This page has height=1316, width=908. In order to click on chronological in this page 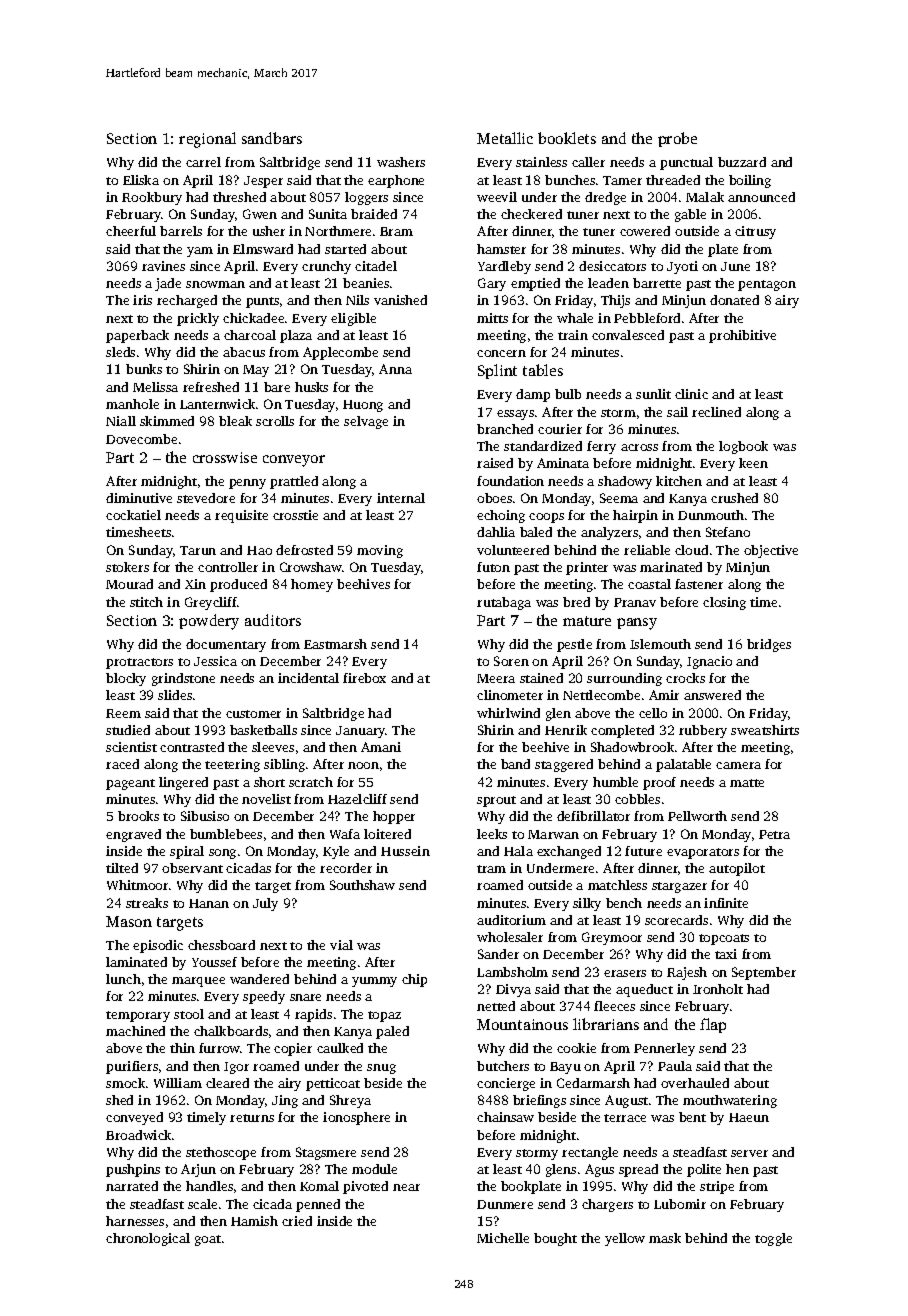, I will do `click(148, 1239)`.
